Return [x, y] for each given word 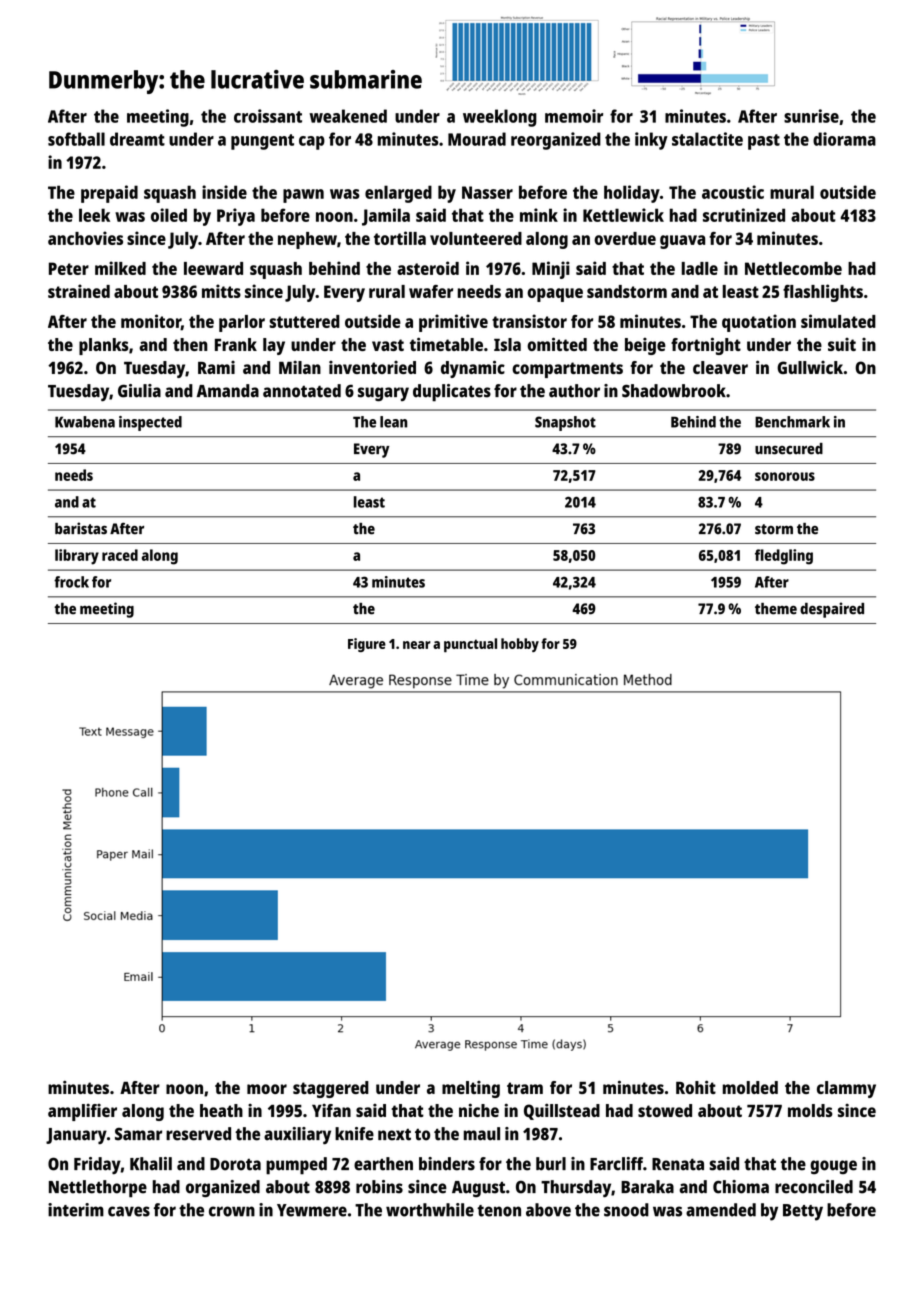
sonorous [785, 476]
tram [525, 1088]
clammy [846, 1089]
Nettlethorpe [98, 1189]
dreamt [137, 139]
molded [750, 1087]
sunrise [811, 116]
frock [71, 582]
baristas [81, 528]
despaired [832, 610]
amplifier [82, 1112]
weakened [348, 116]
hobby [520, 645]
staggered [331, 1089]
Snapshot [565, 423]
